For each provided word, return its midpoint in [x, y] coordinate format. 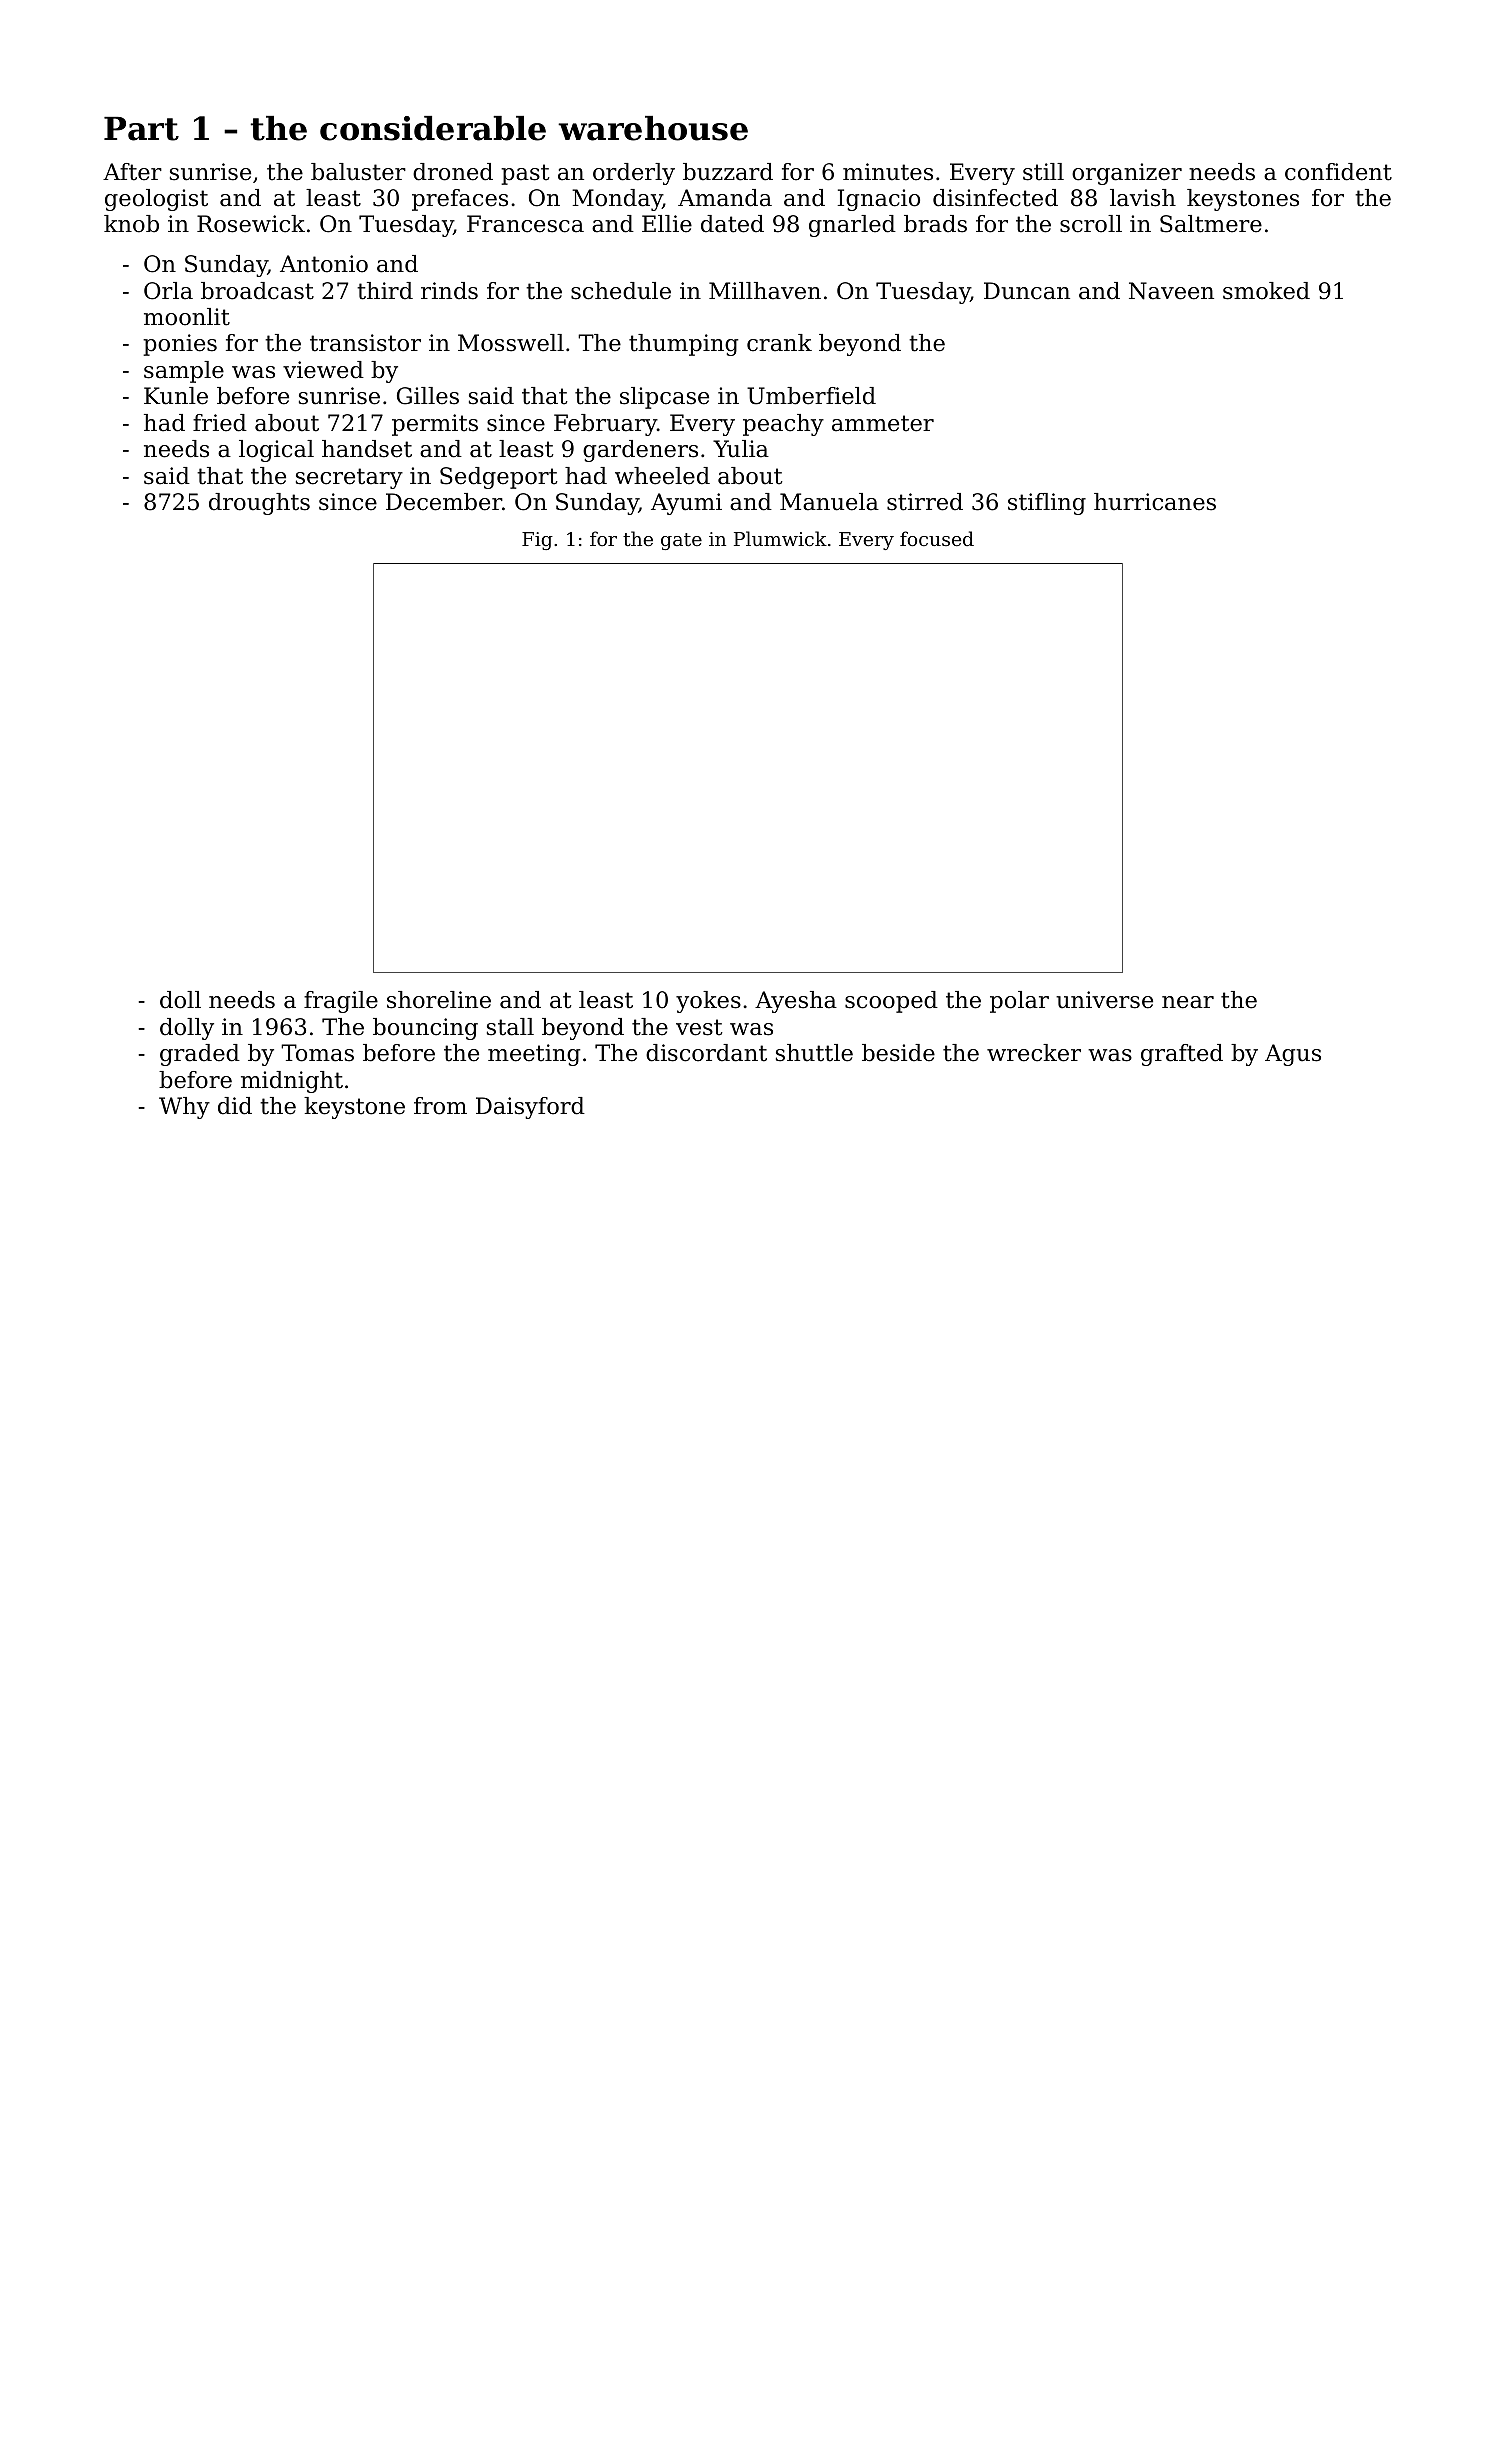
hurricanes [1155, 502]
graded [200, 1055]
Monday [617, 200]
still [1043, 172]
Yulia [741, 449]
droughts [259, 504]
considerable [433, 128]
